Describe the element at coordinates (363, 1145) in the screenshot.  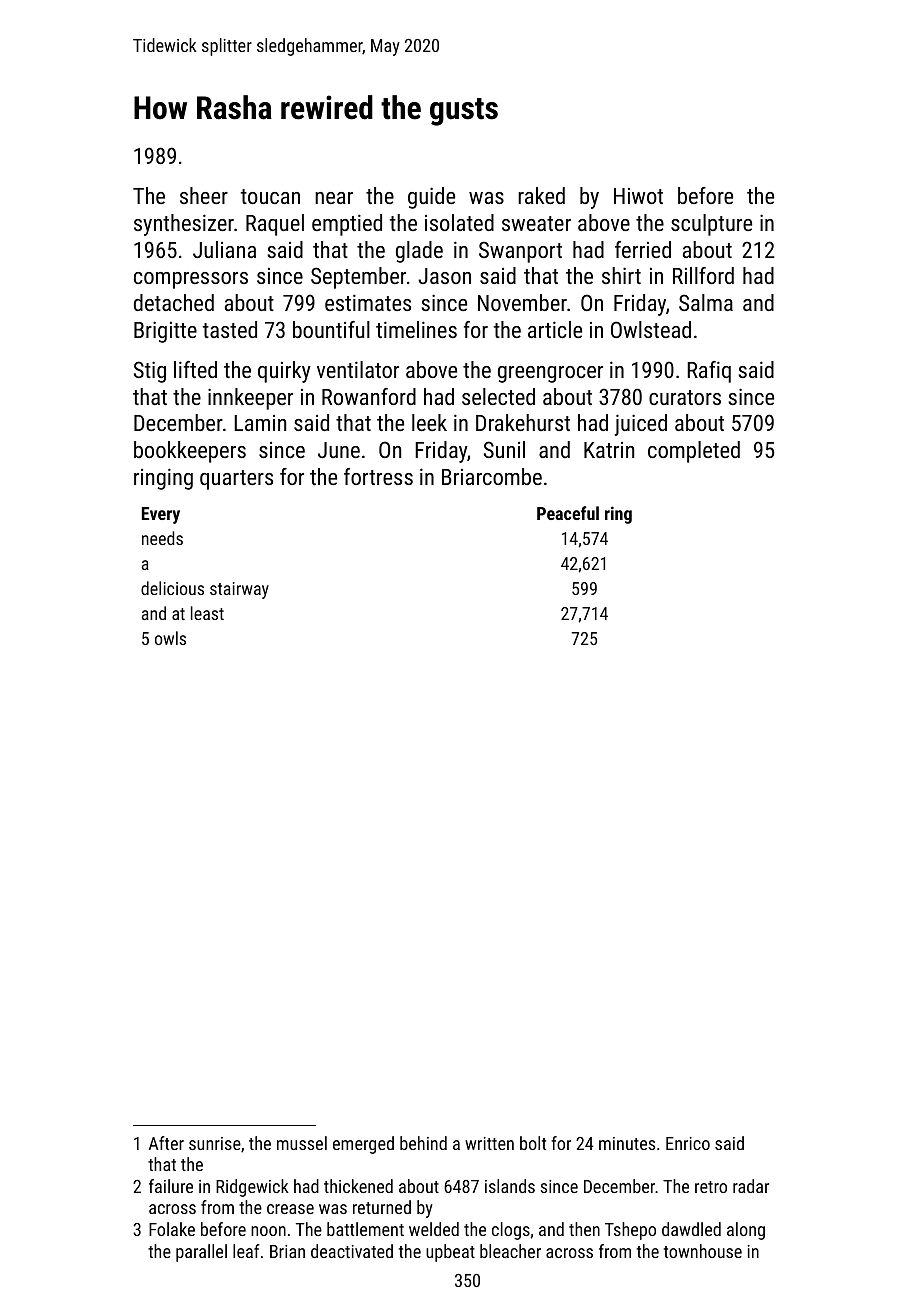
I see `emerged` at that location.
